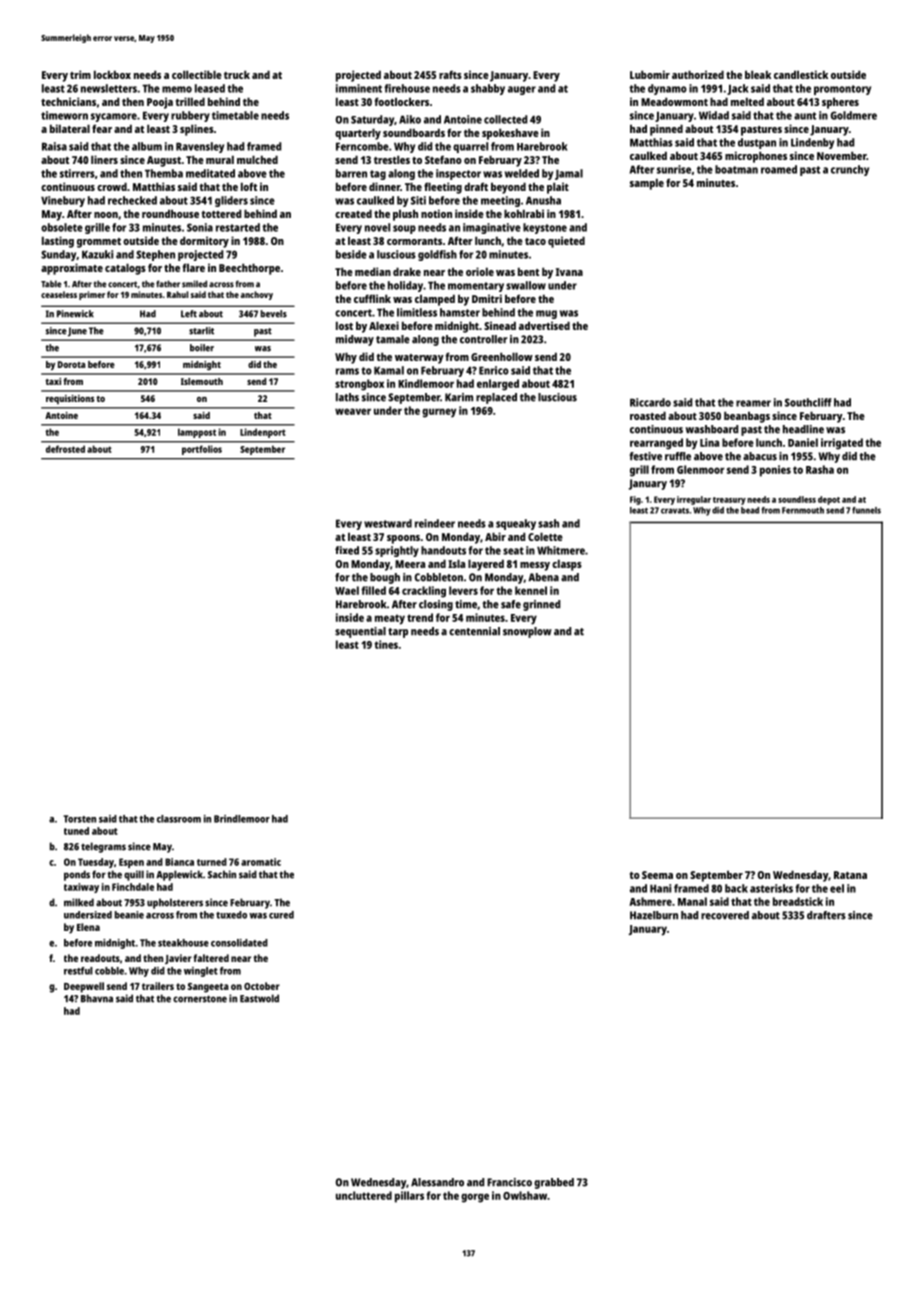  Describe the element at coordinates (62, 227) in the screenshot. I see `obsolete` at that location.
